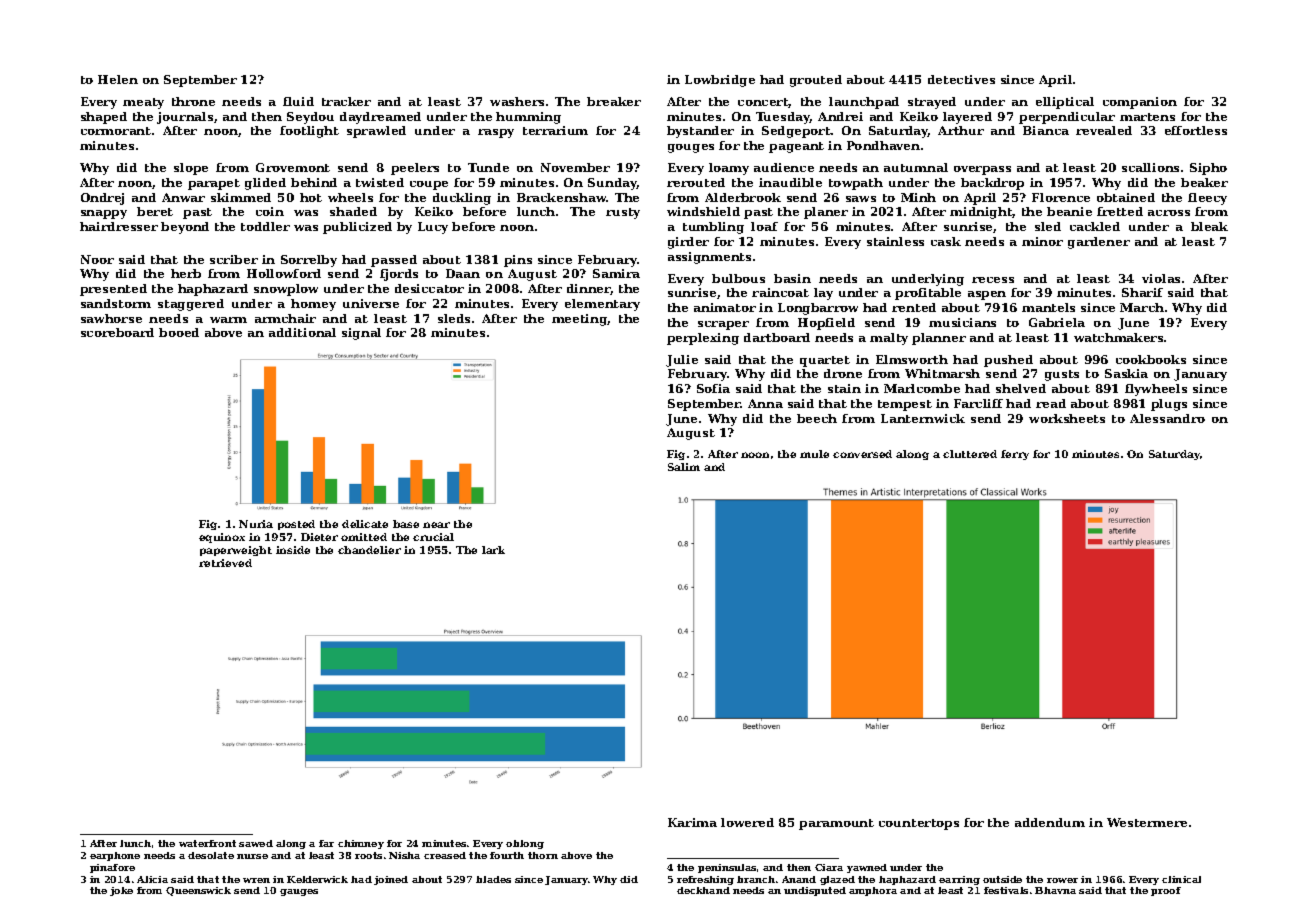 The image size is (1308, 924). Describe the element at coordinates (1161, 278) in the screenshot. I see `violas` at that location.
